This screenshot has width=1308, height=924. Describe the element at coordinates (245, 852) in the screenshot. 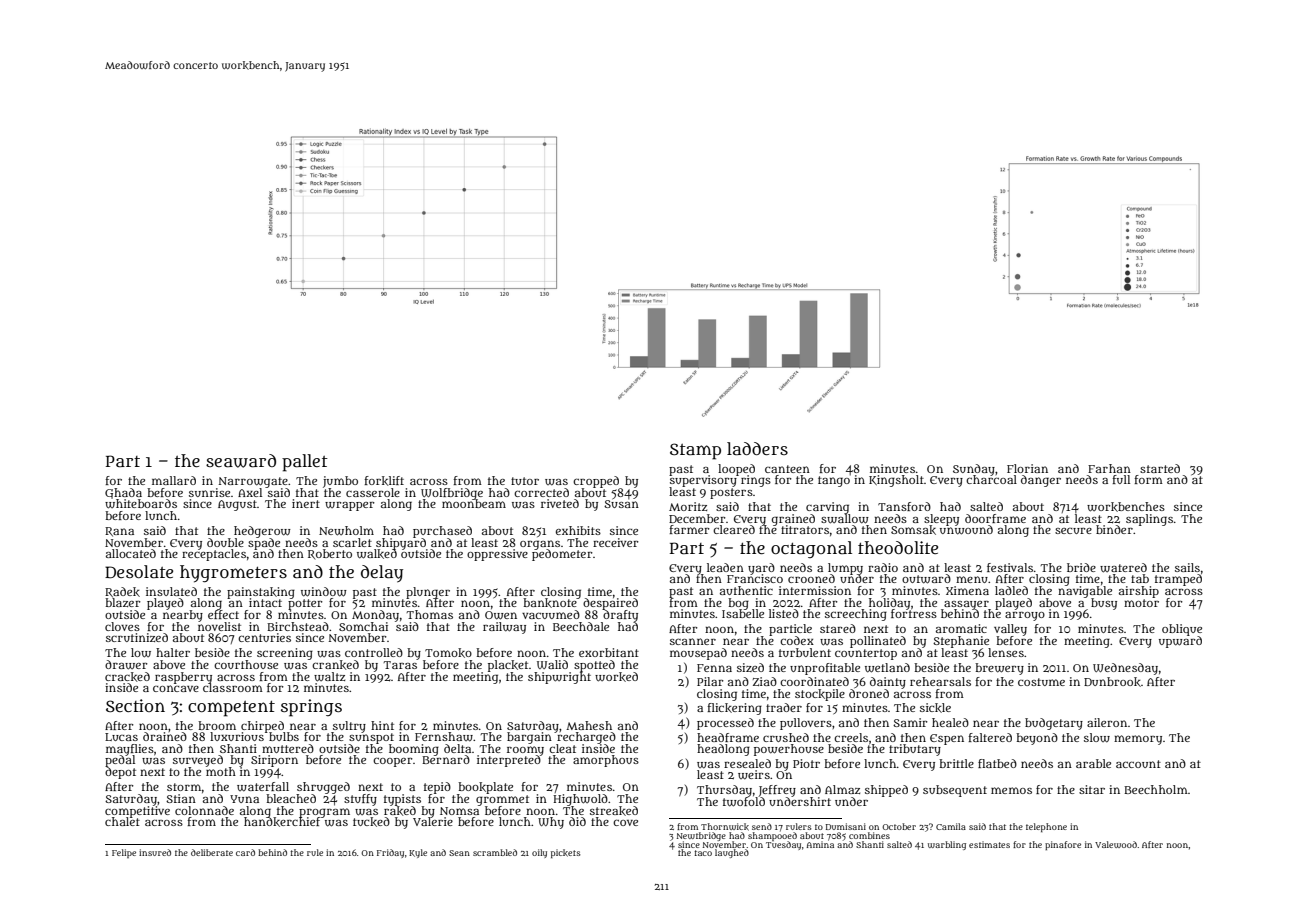

I see `card` at that location.
